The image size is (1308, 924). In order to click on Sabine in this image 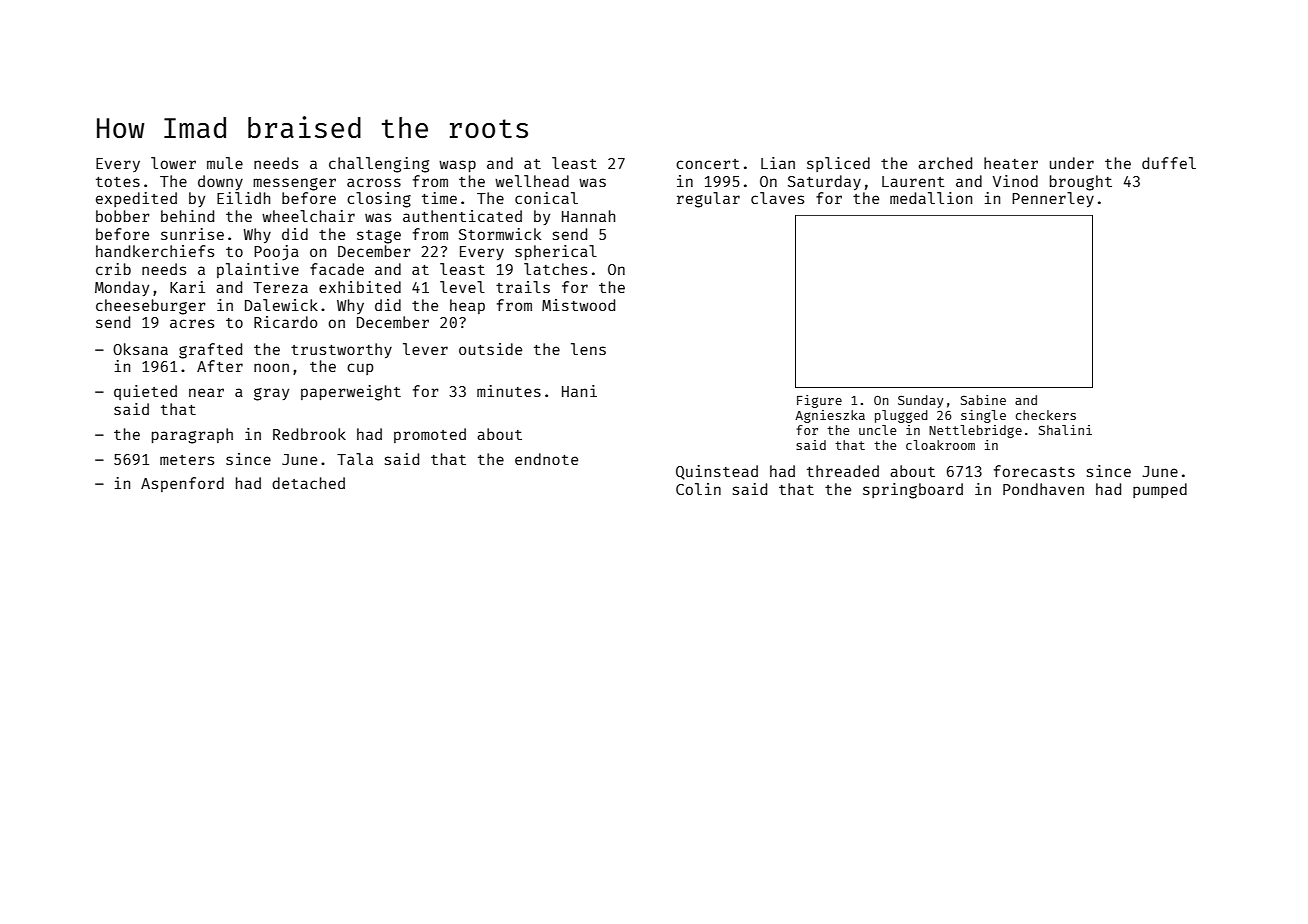, I will do `click(983, 400)`.
